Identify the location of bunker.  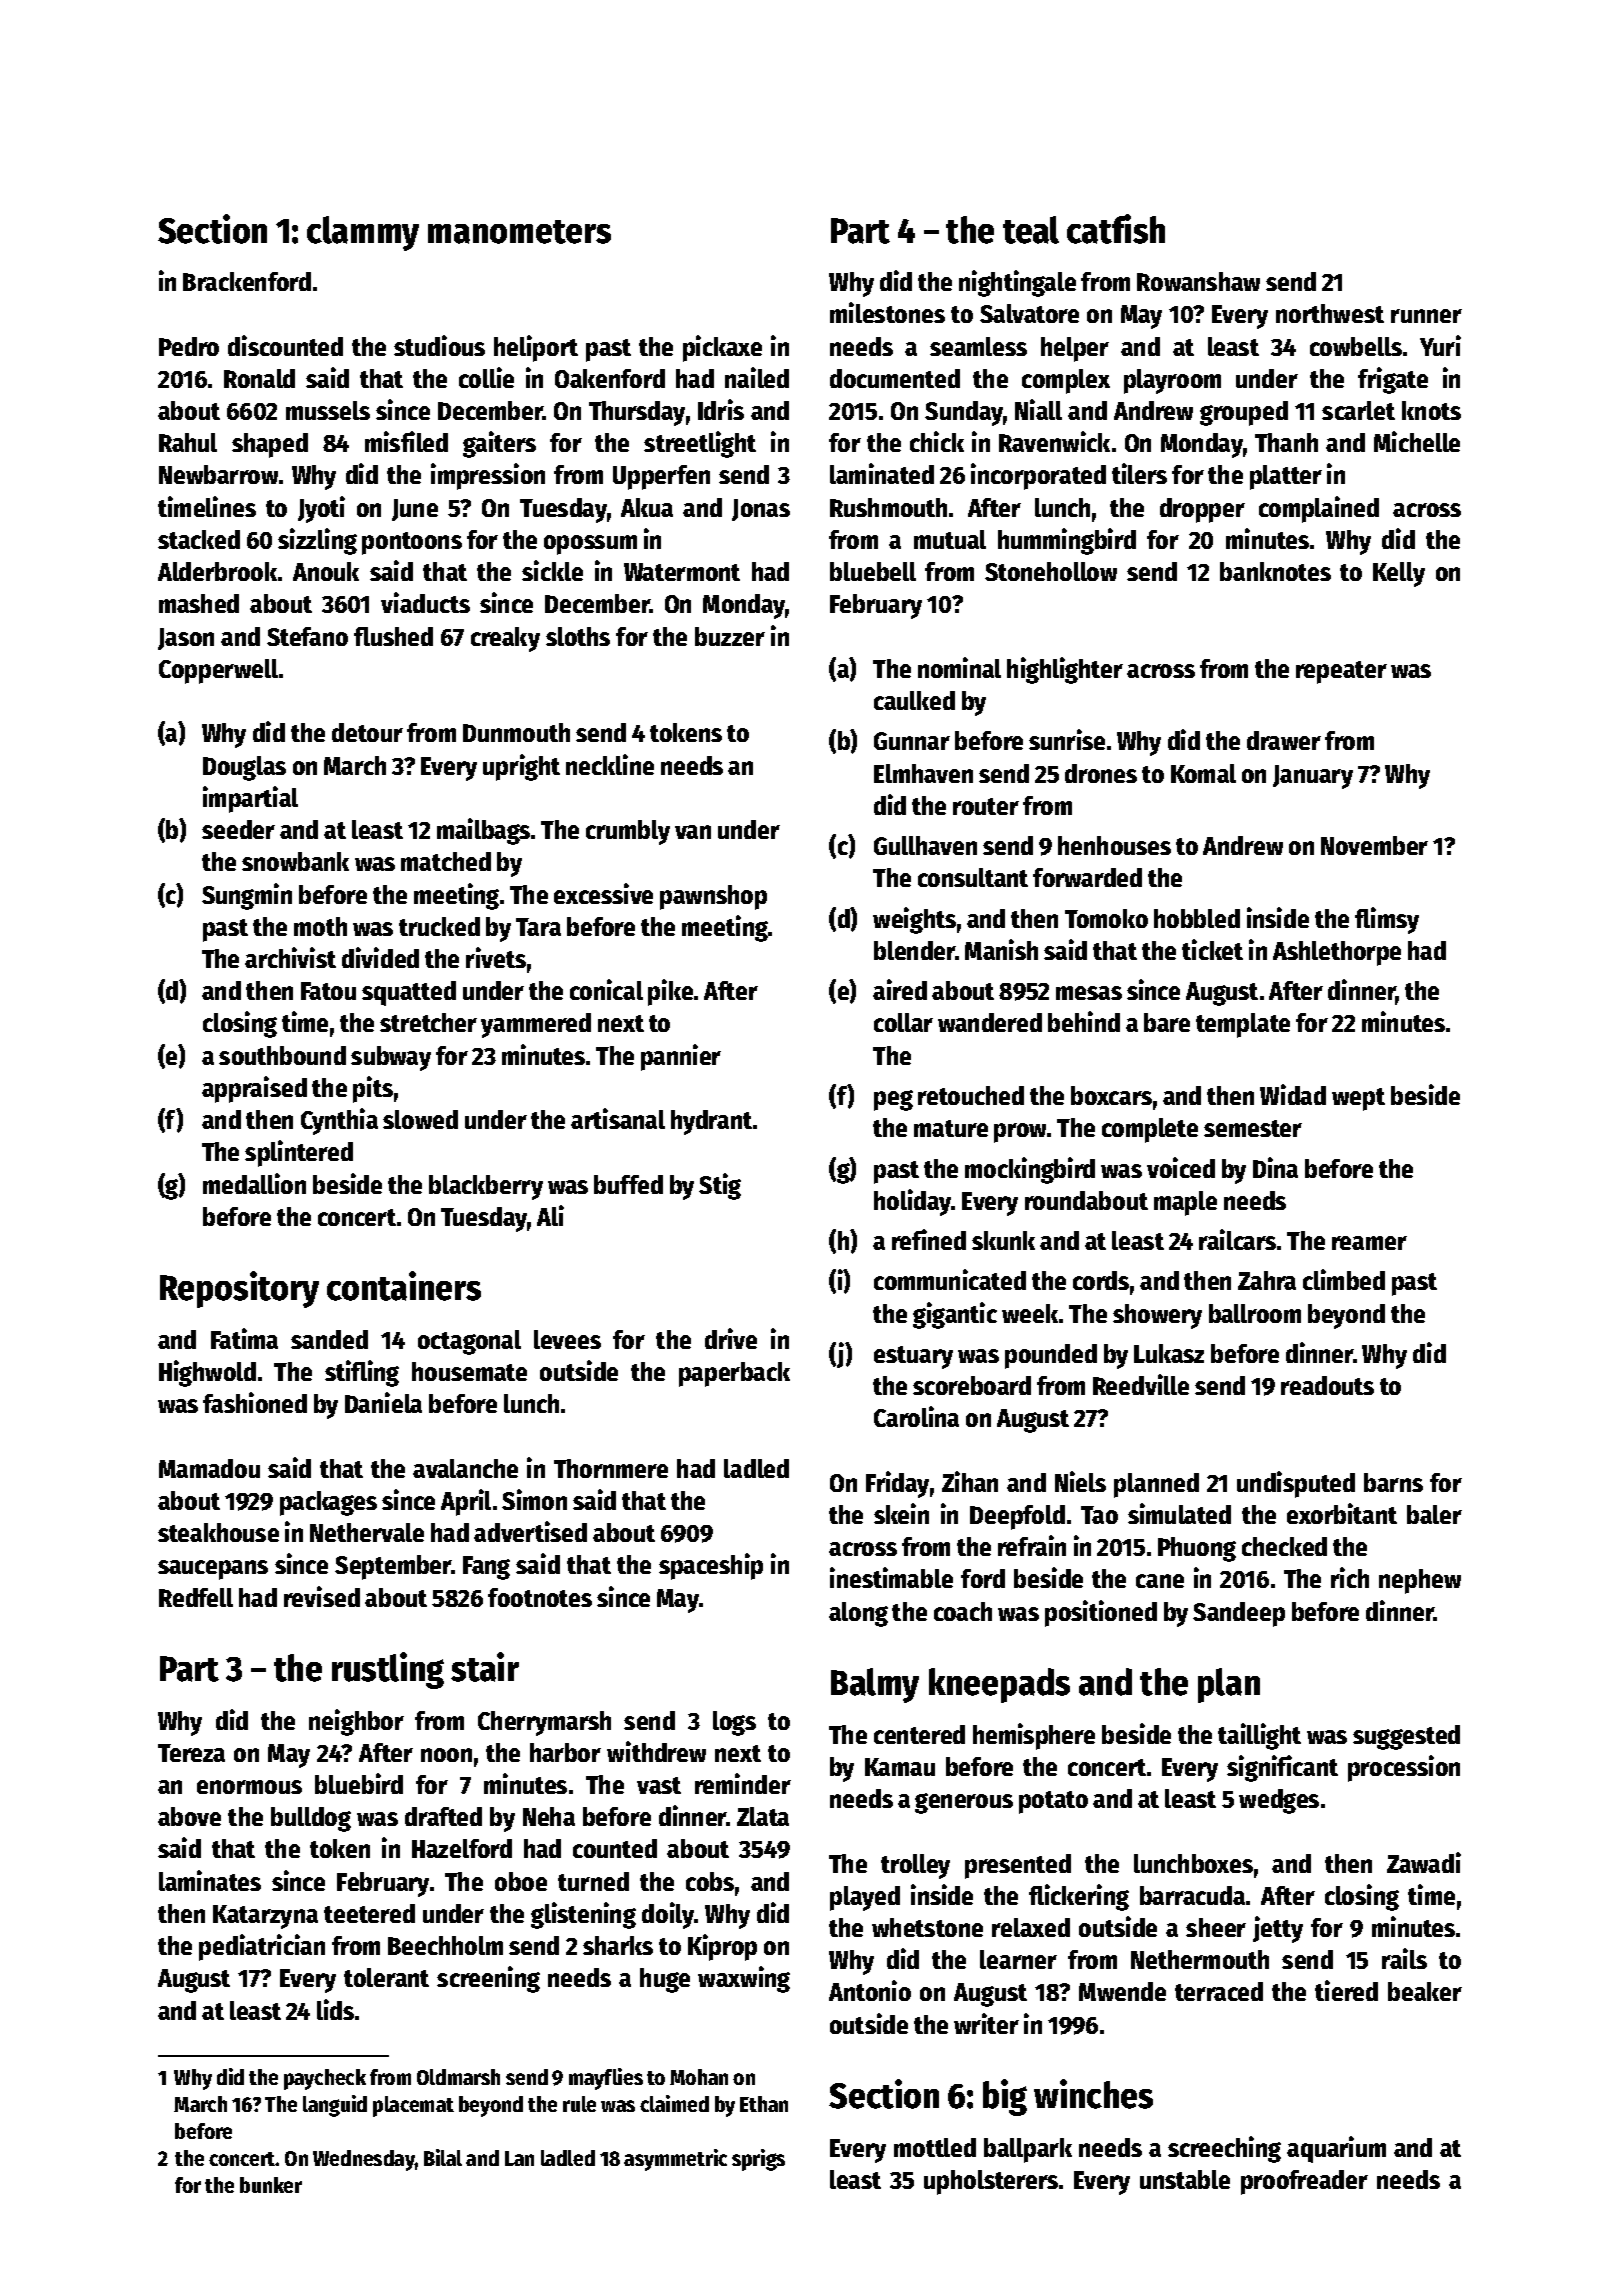
(271, 2185).
